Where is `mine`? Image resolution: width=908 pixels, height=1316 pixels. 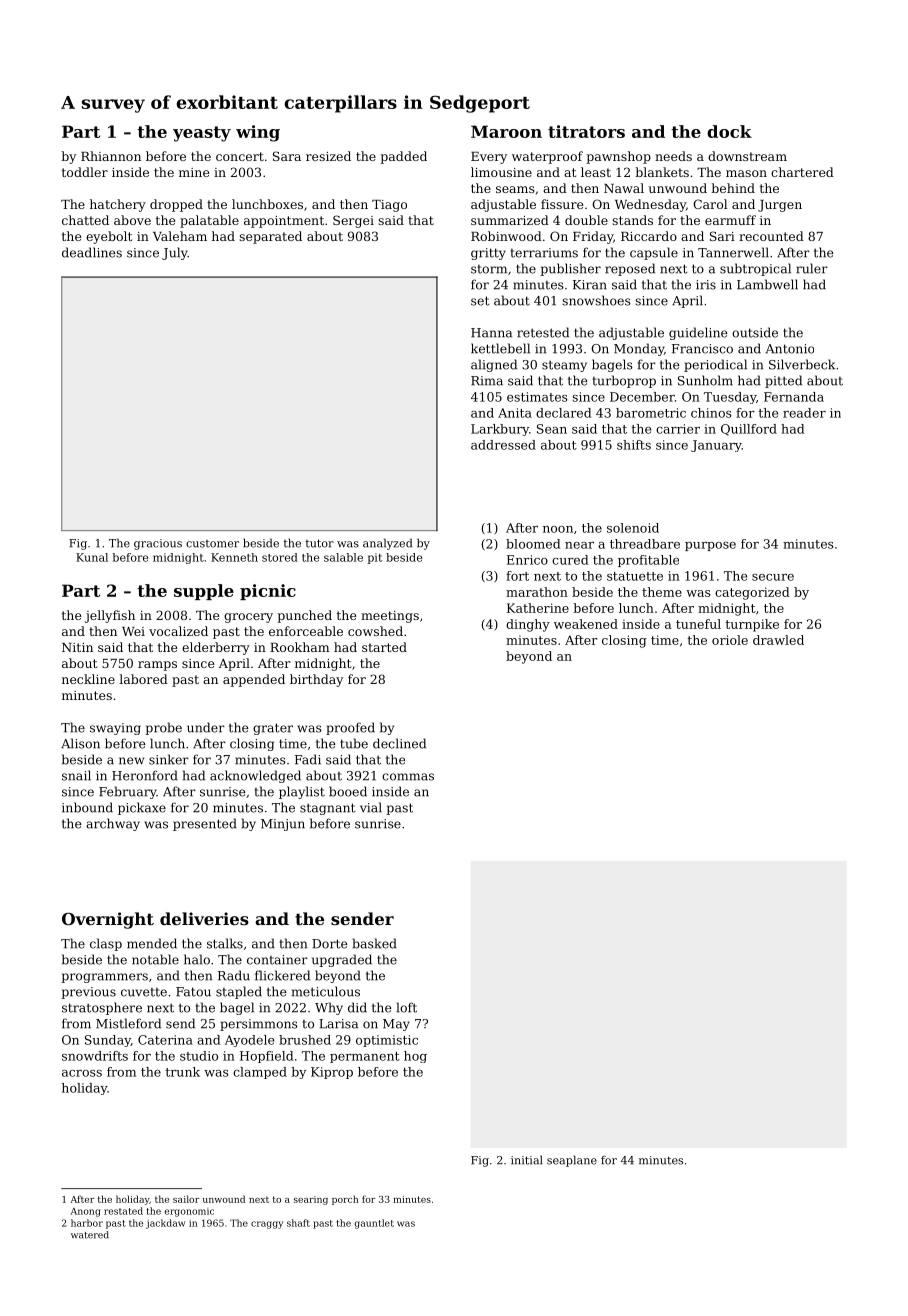
mine is located at coordinates (194, 172).
